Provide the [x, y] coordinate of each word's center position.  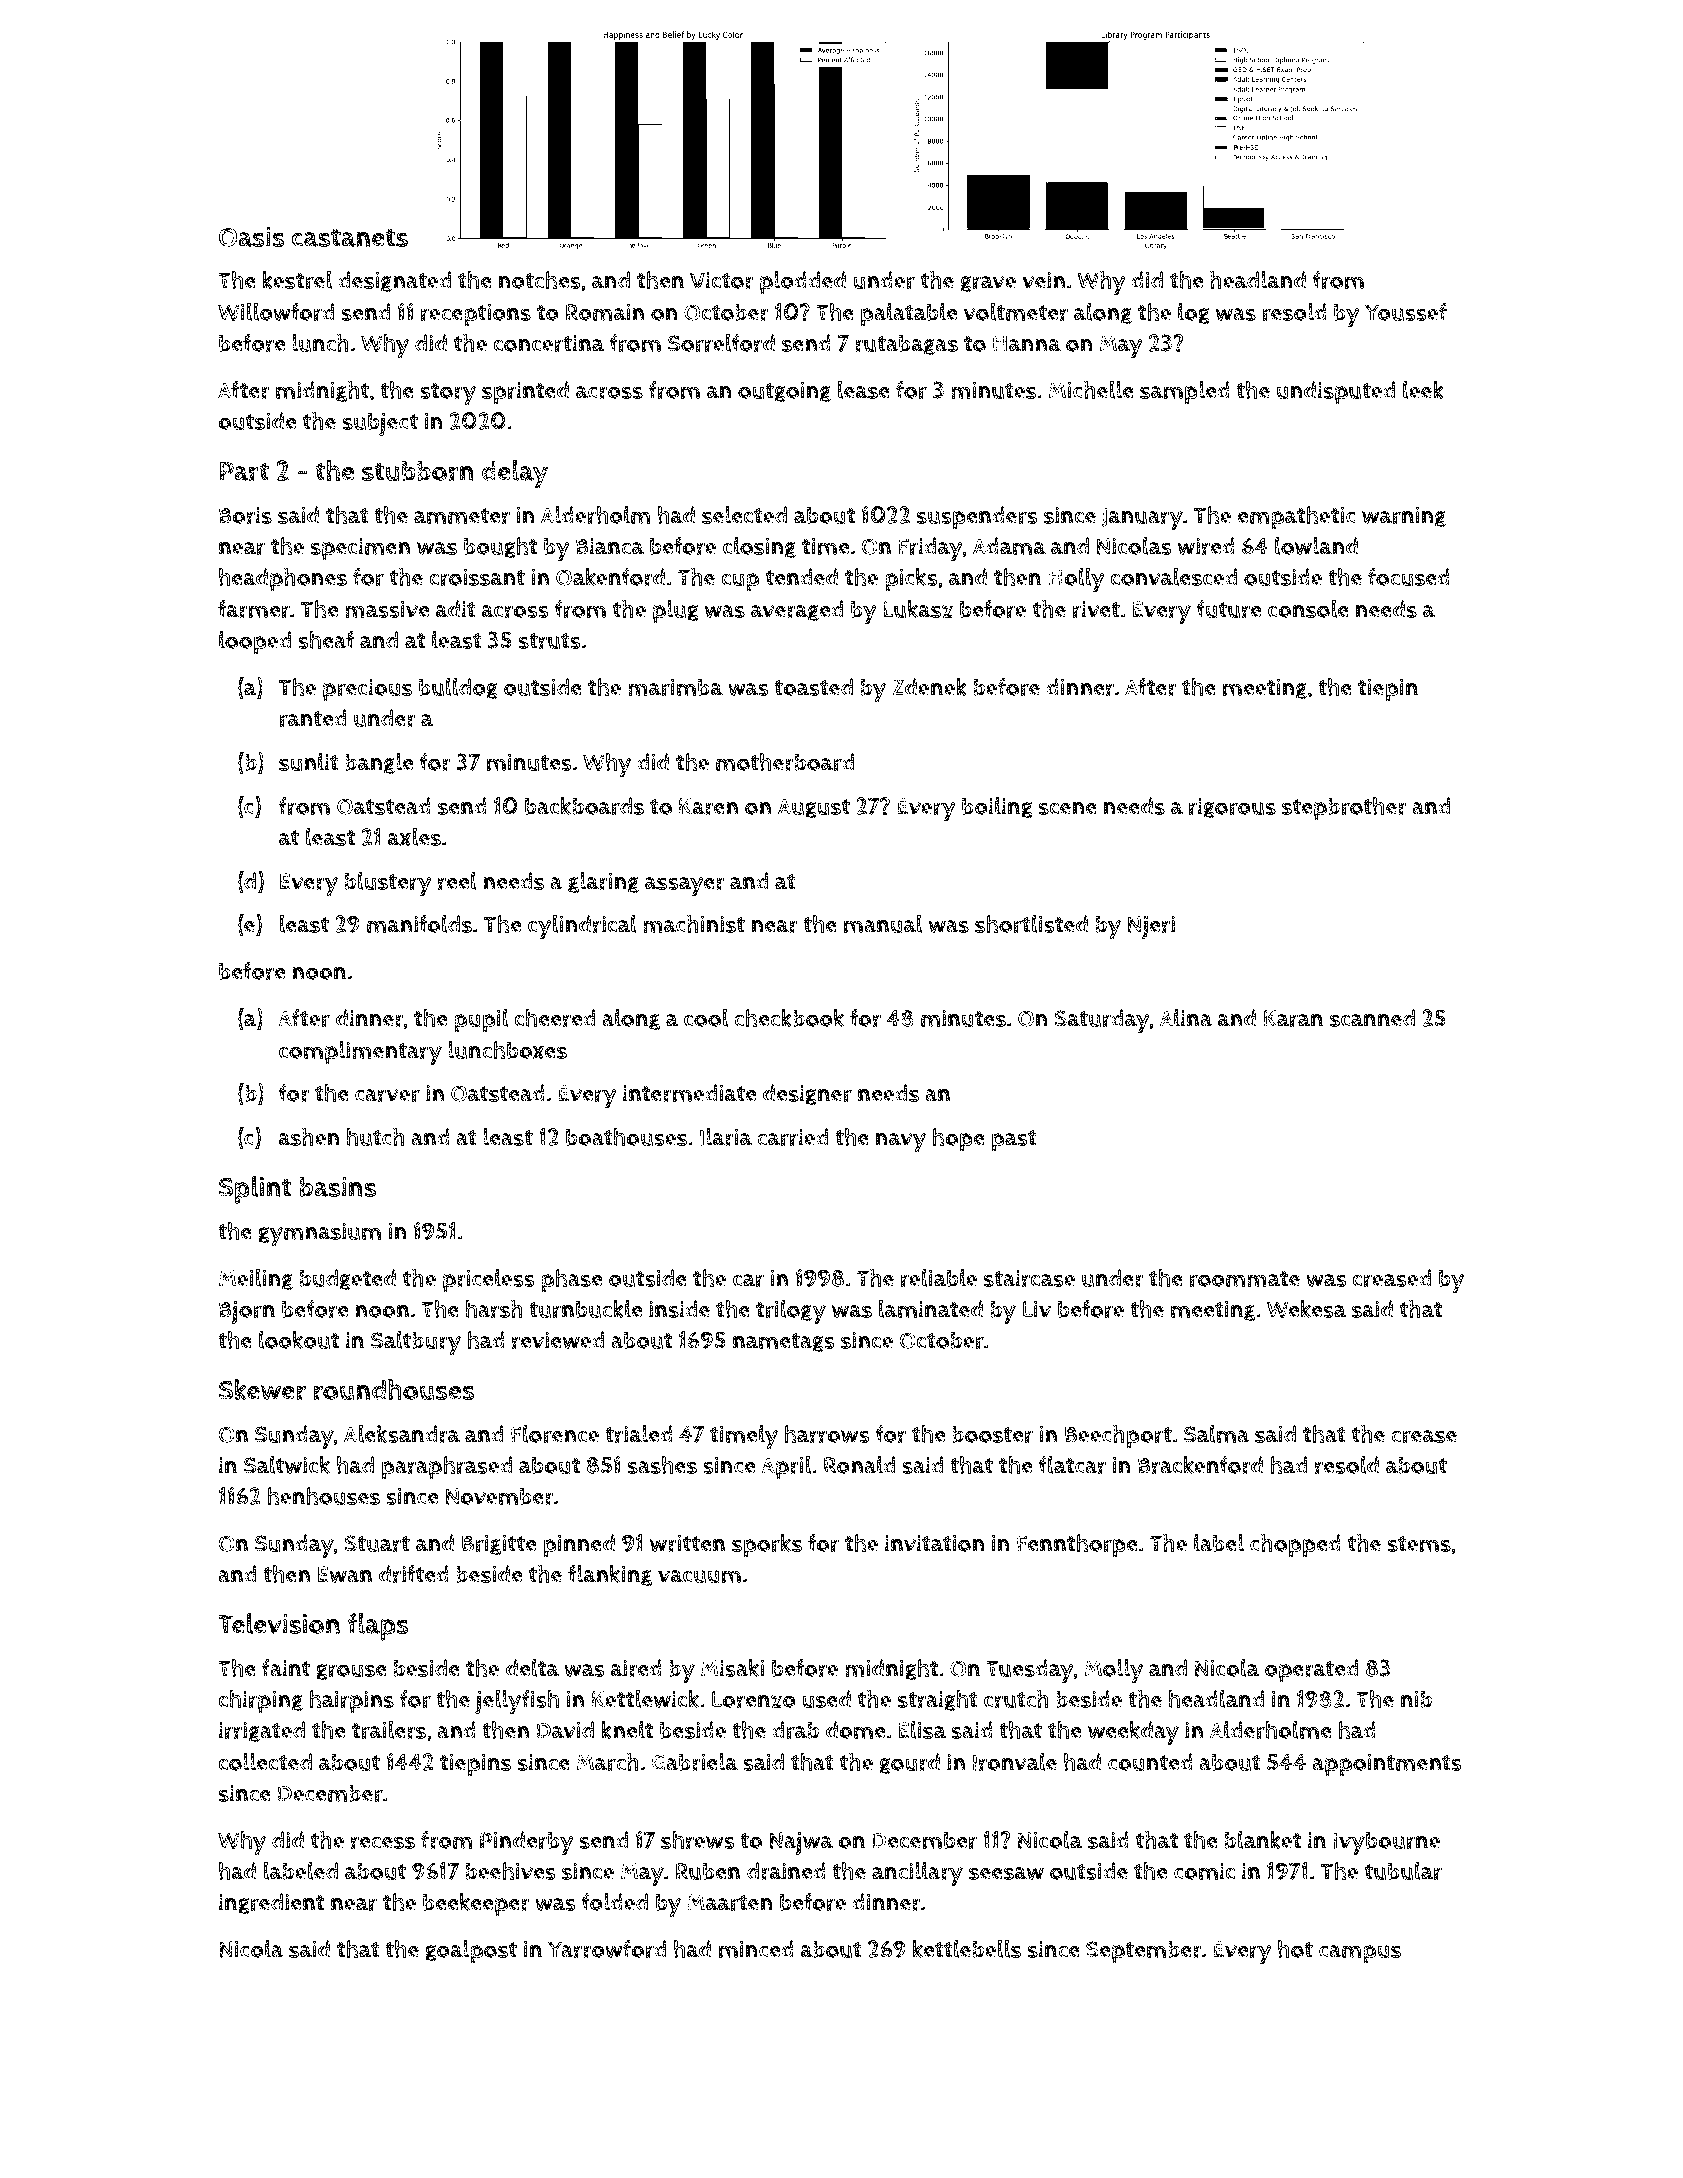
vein [1043, 280]
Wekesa [1306, 1309]
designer [807, 1095]
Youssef [1406, 312]
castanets [350, 237]
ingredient [271, 1904]
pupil [481, 1021]
